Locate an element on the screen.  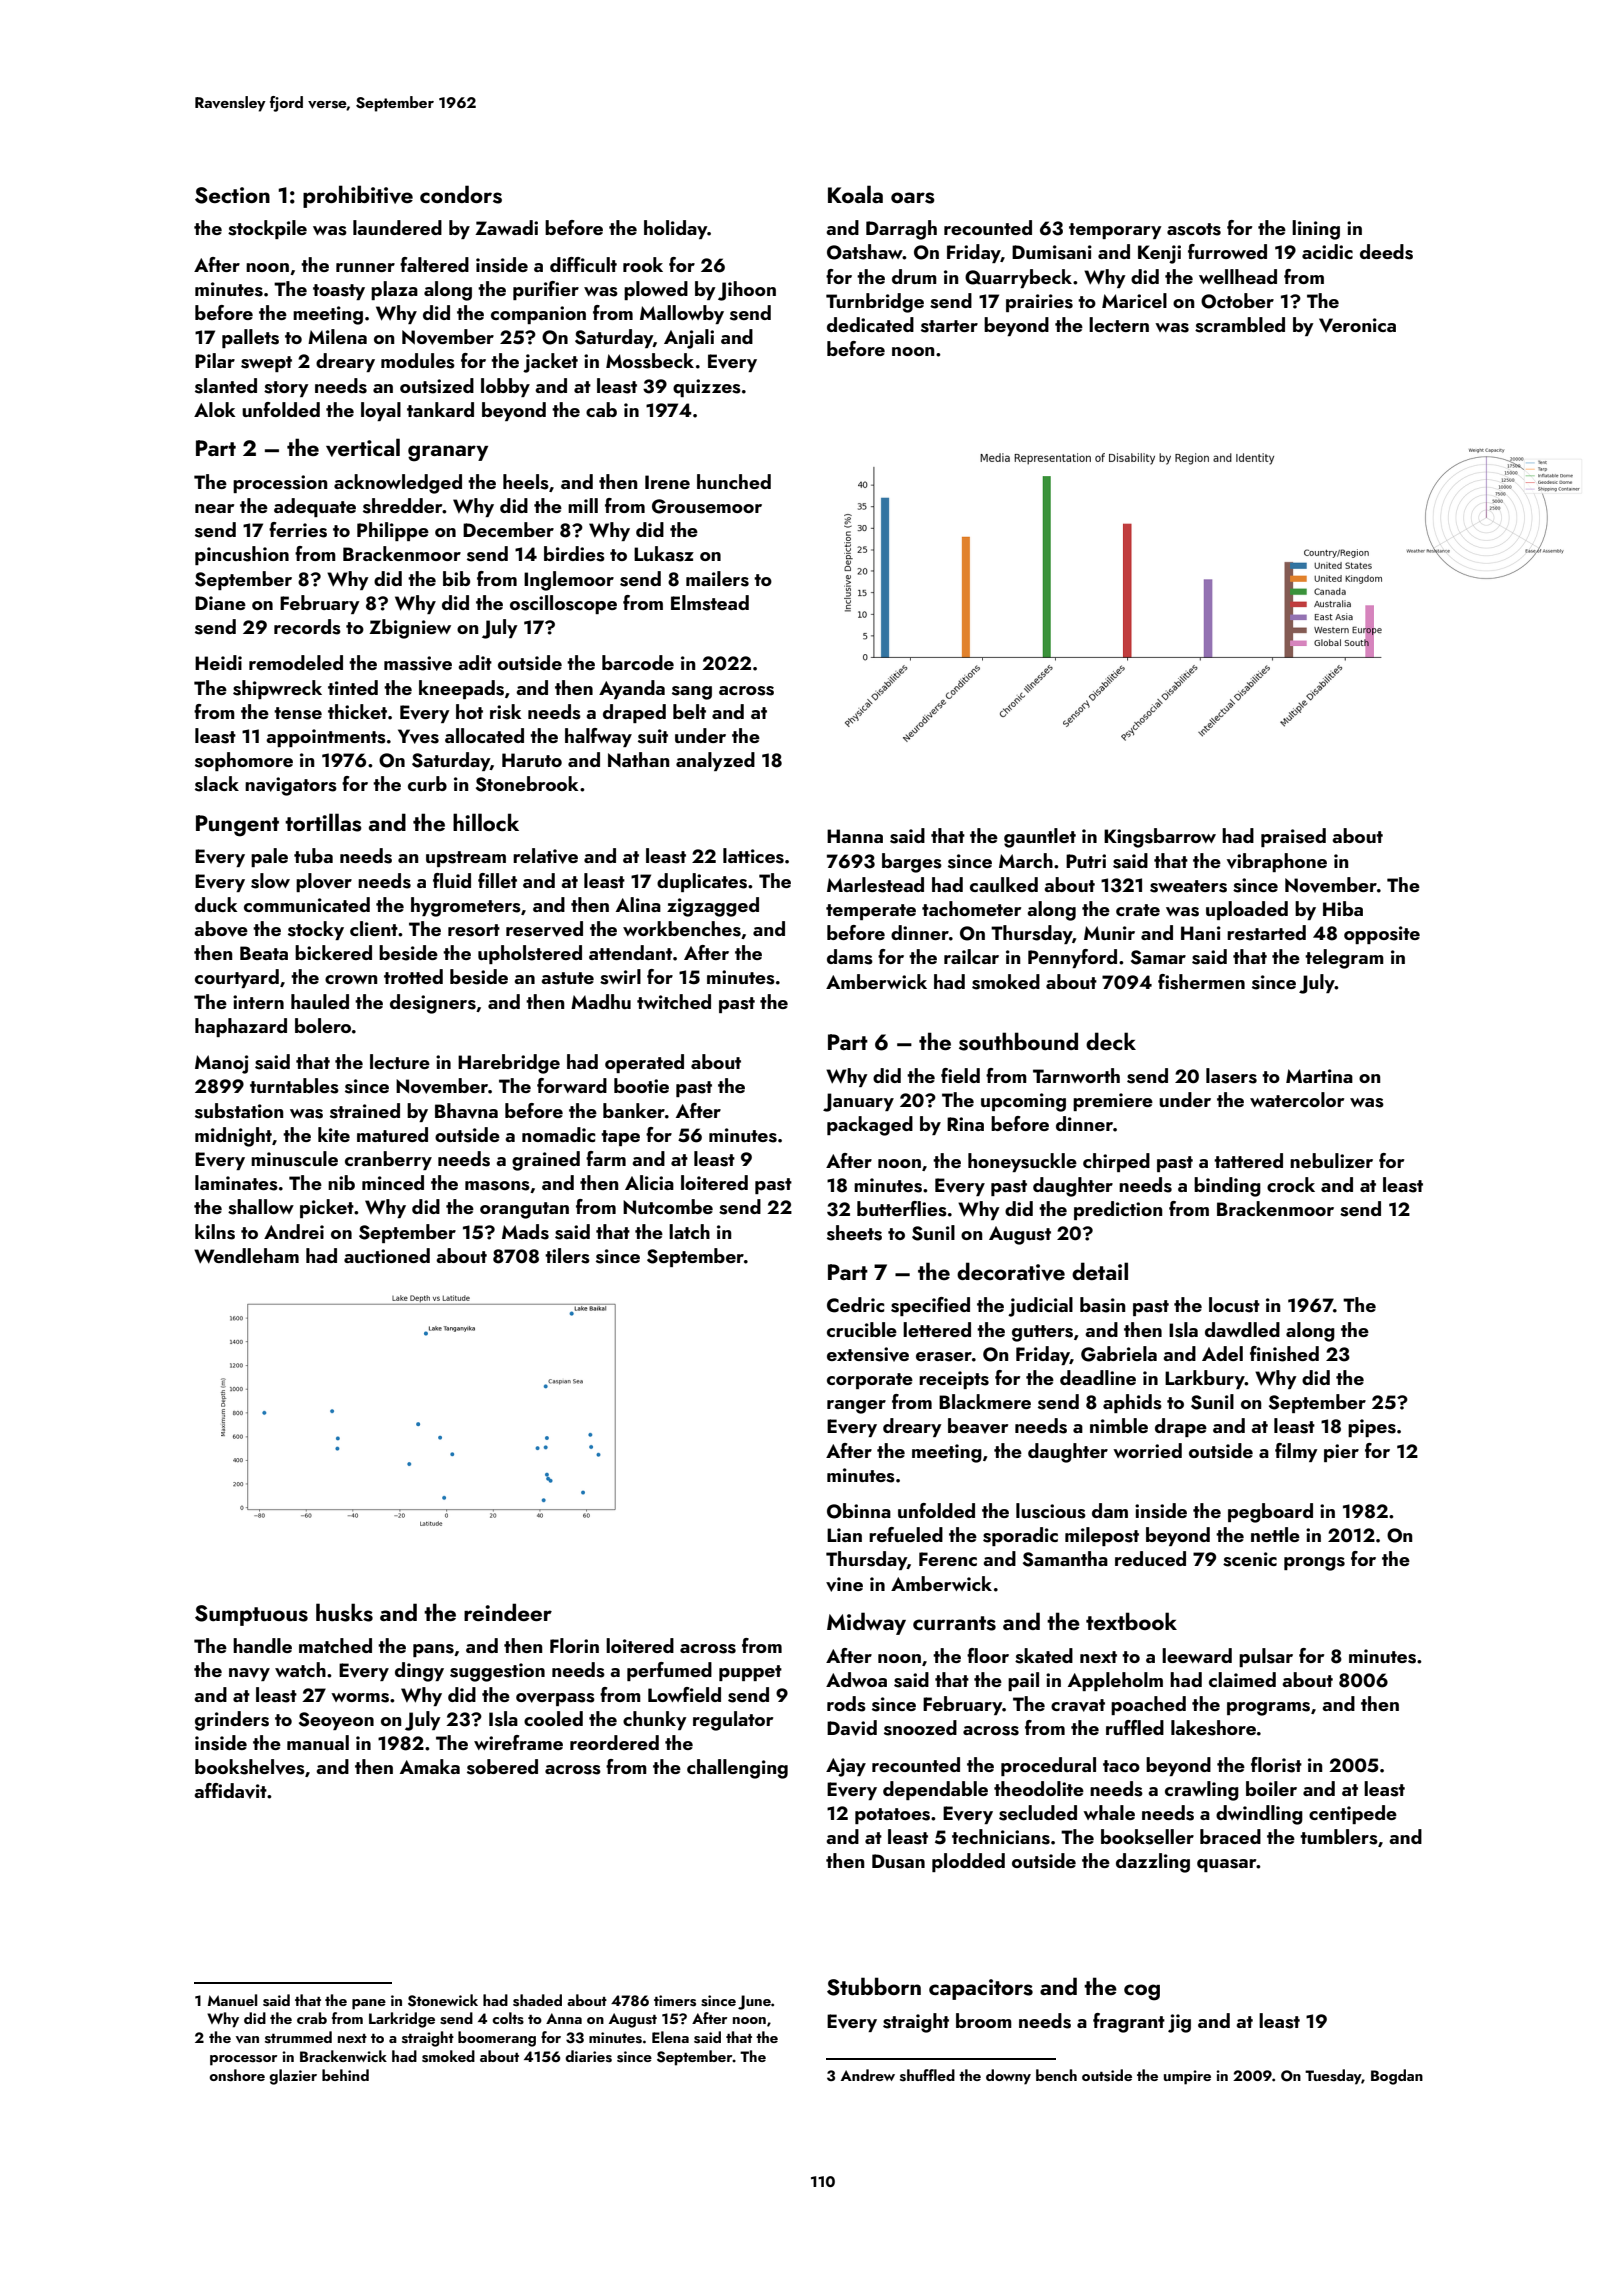
wellhead is located at coordinates (1238, 276).
